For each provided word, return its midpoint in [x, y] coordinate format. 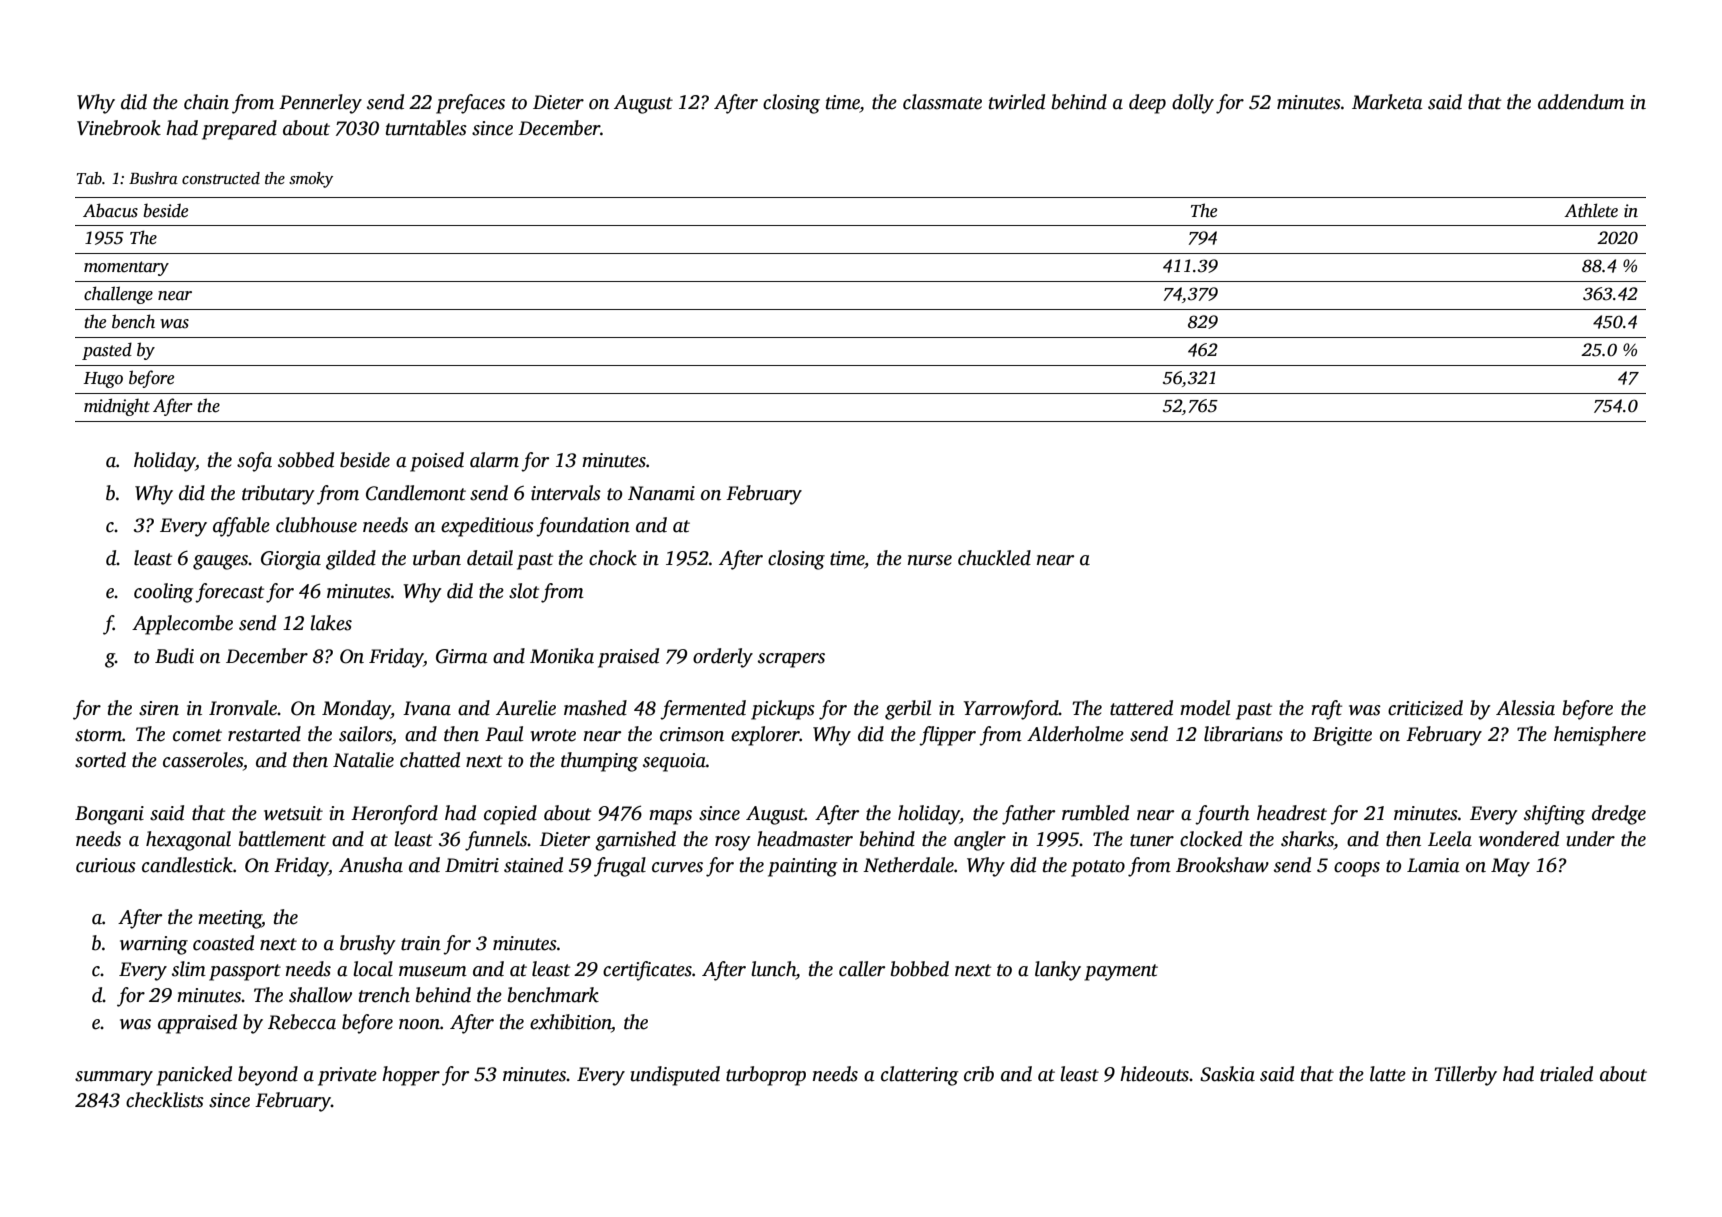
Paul [504, 734]
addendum [1581, 102]
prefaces [470, 104]
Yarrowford [1011, 710]
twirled [1017, 102]
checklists [165, 1100]
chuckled [994, 558]
